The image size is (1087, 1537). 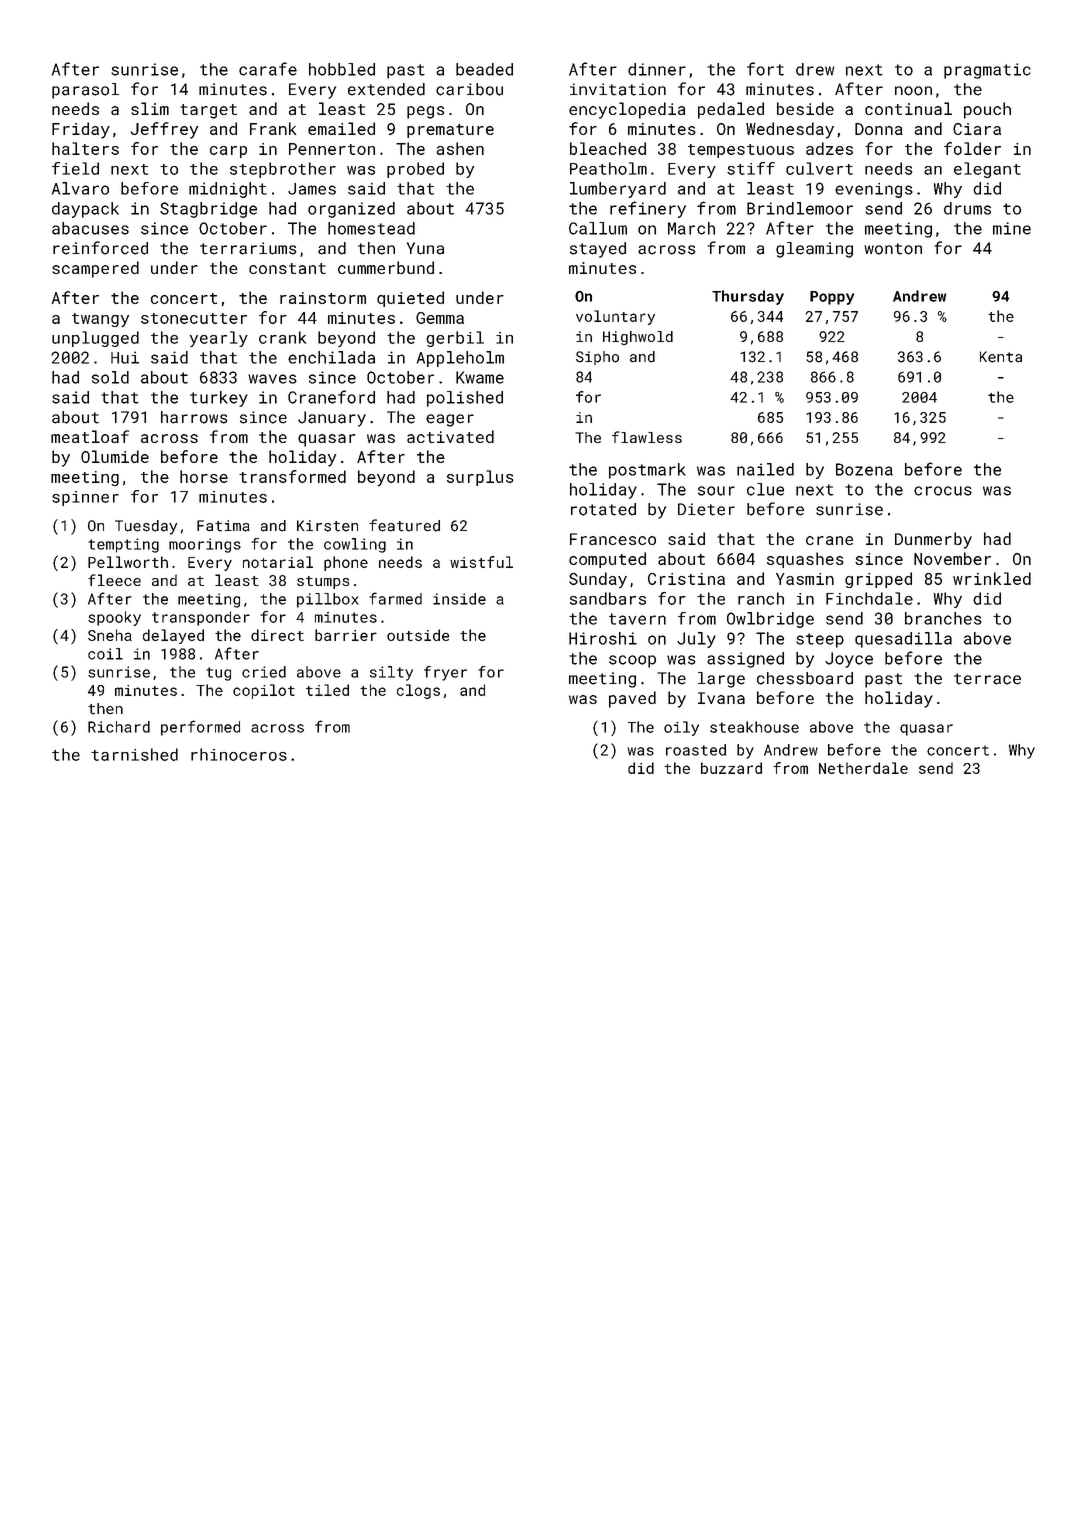 I want to click on adzes, so click(x=829, y=148).
